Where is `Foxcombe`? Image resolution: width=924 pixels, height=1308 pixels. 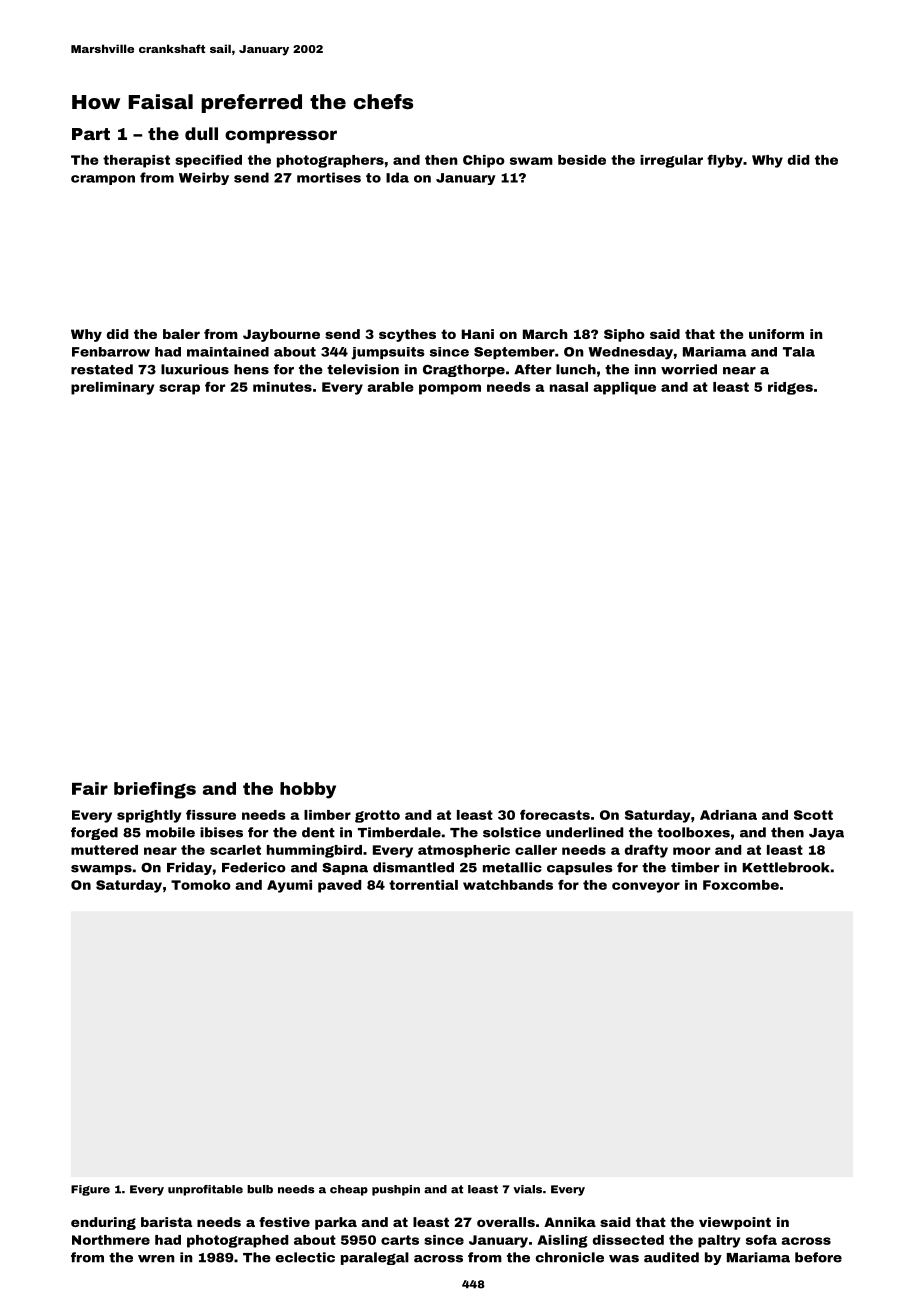 Foxcombe is located at coordinates (741, 885).
